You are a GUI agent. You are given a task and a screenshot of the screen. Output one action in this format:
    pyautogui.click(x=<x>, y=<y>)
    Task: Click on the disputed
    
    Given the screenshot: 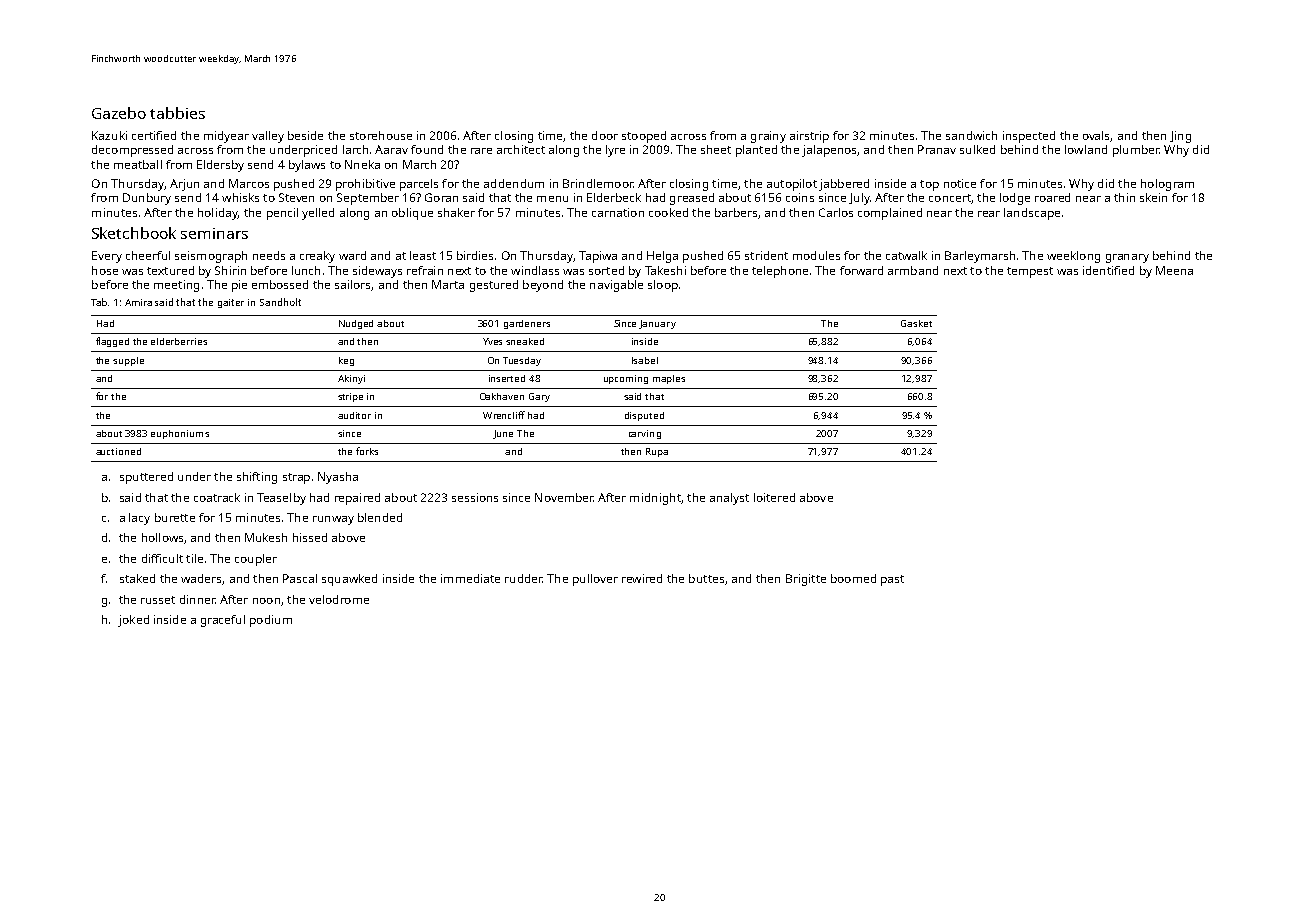 What is the action you would take?
    pyautogui.click(x=644, y=416)
